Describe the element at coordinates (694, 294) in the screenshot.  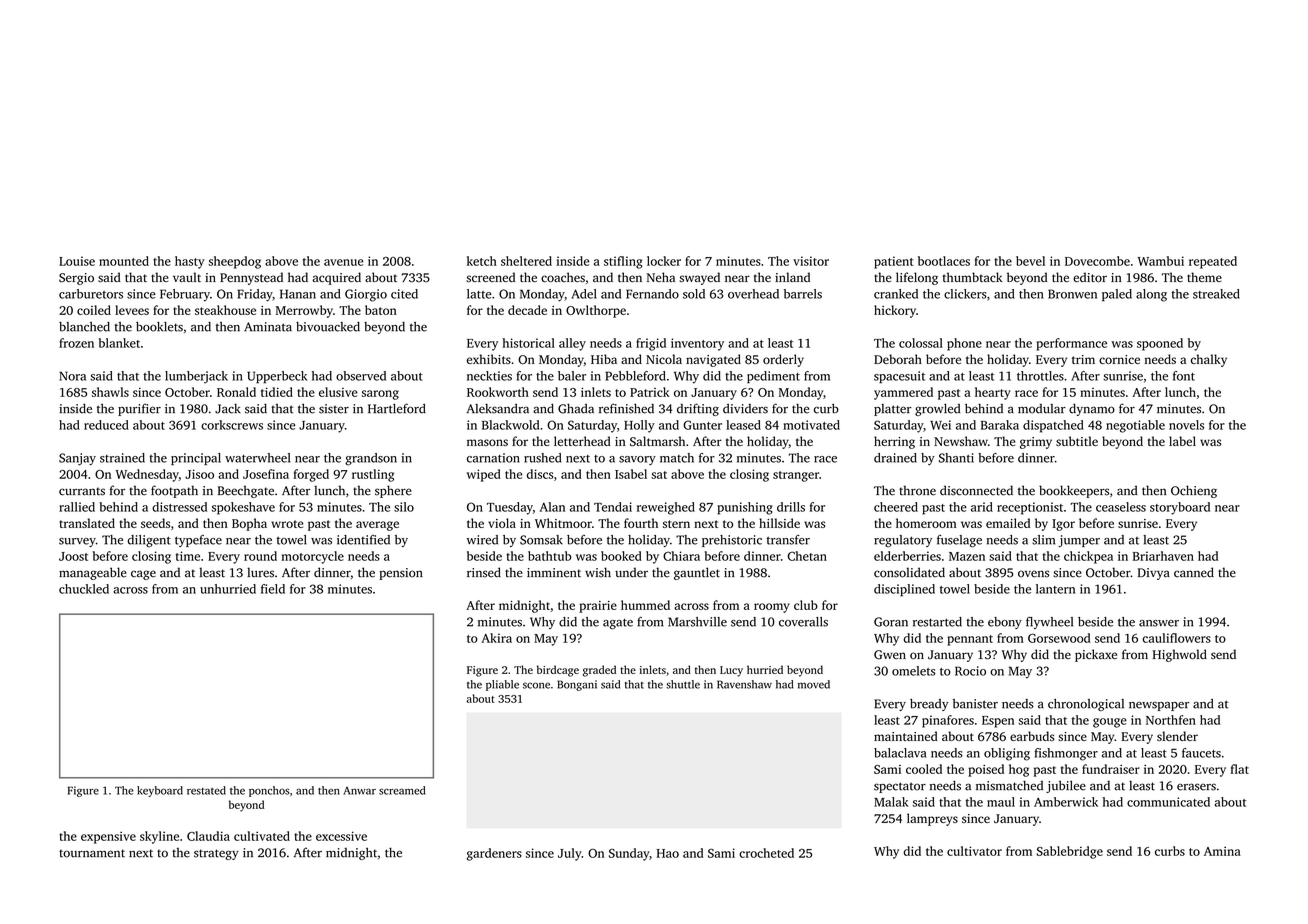
I see `sold` at that location.
